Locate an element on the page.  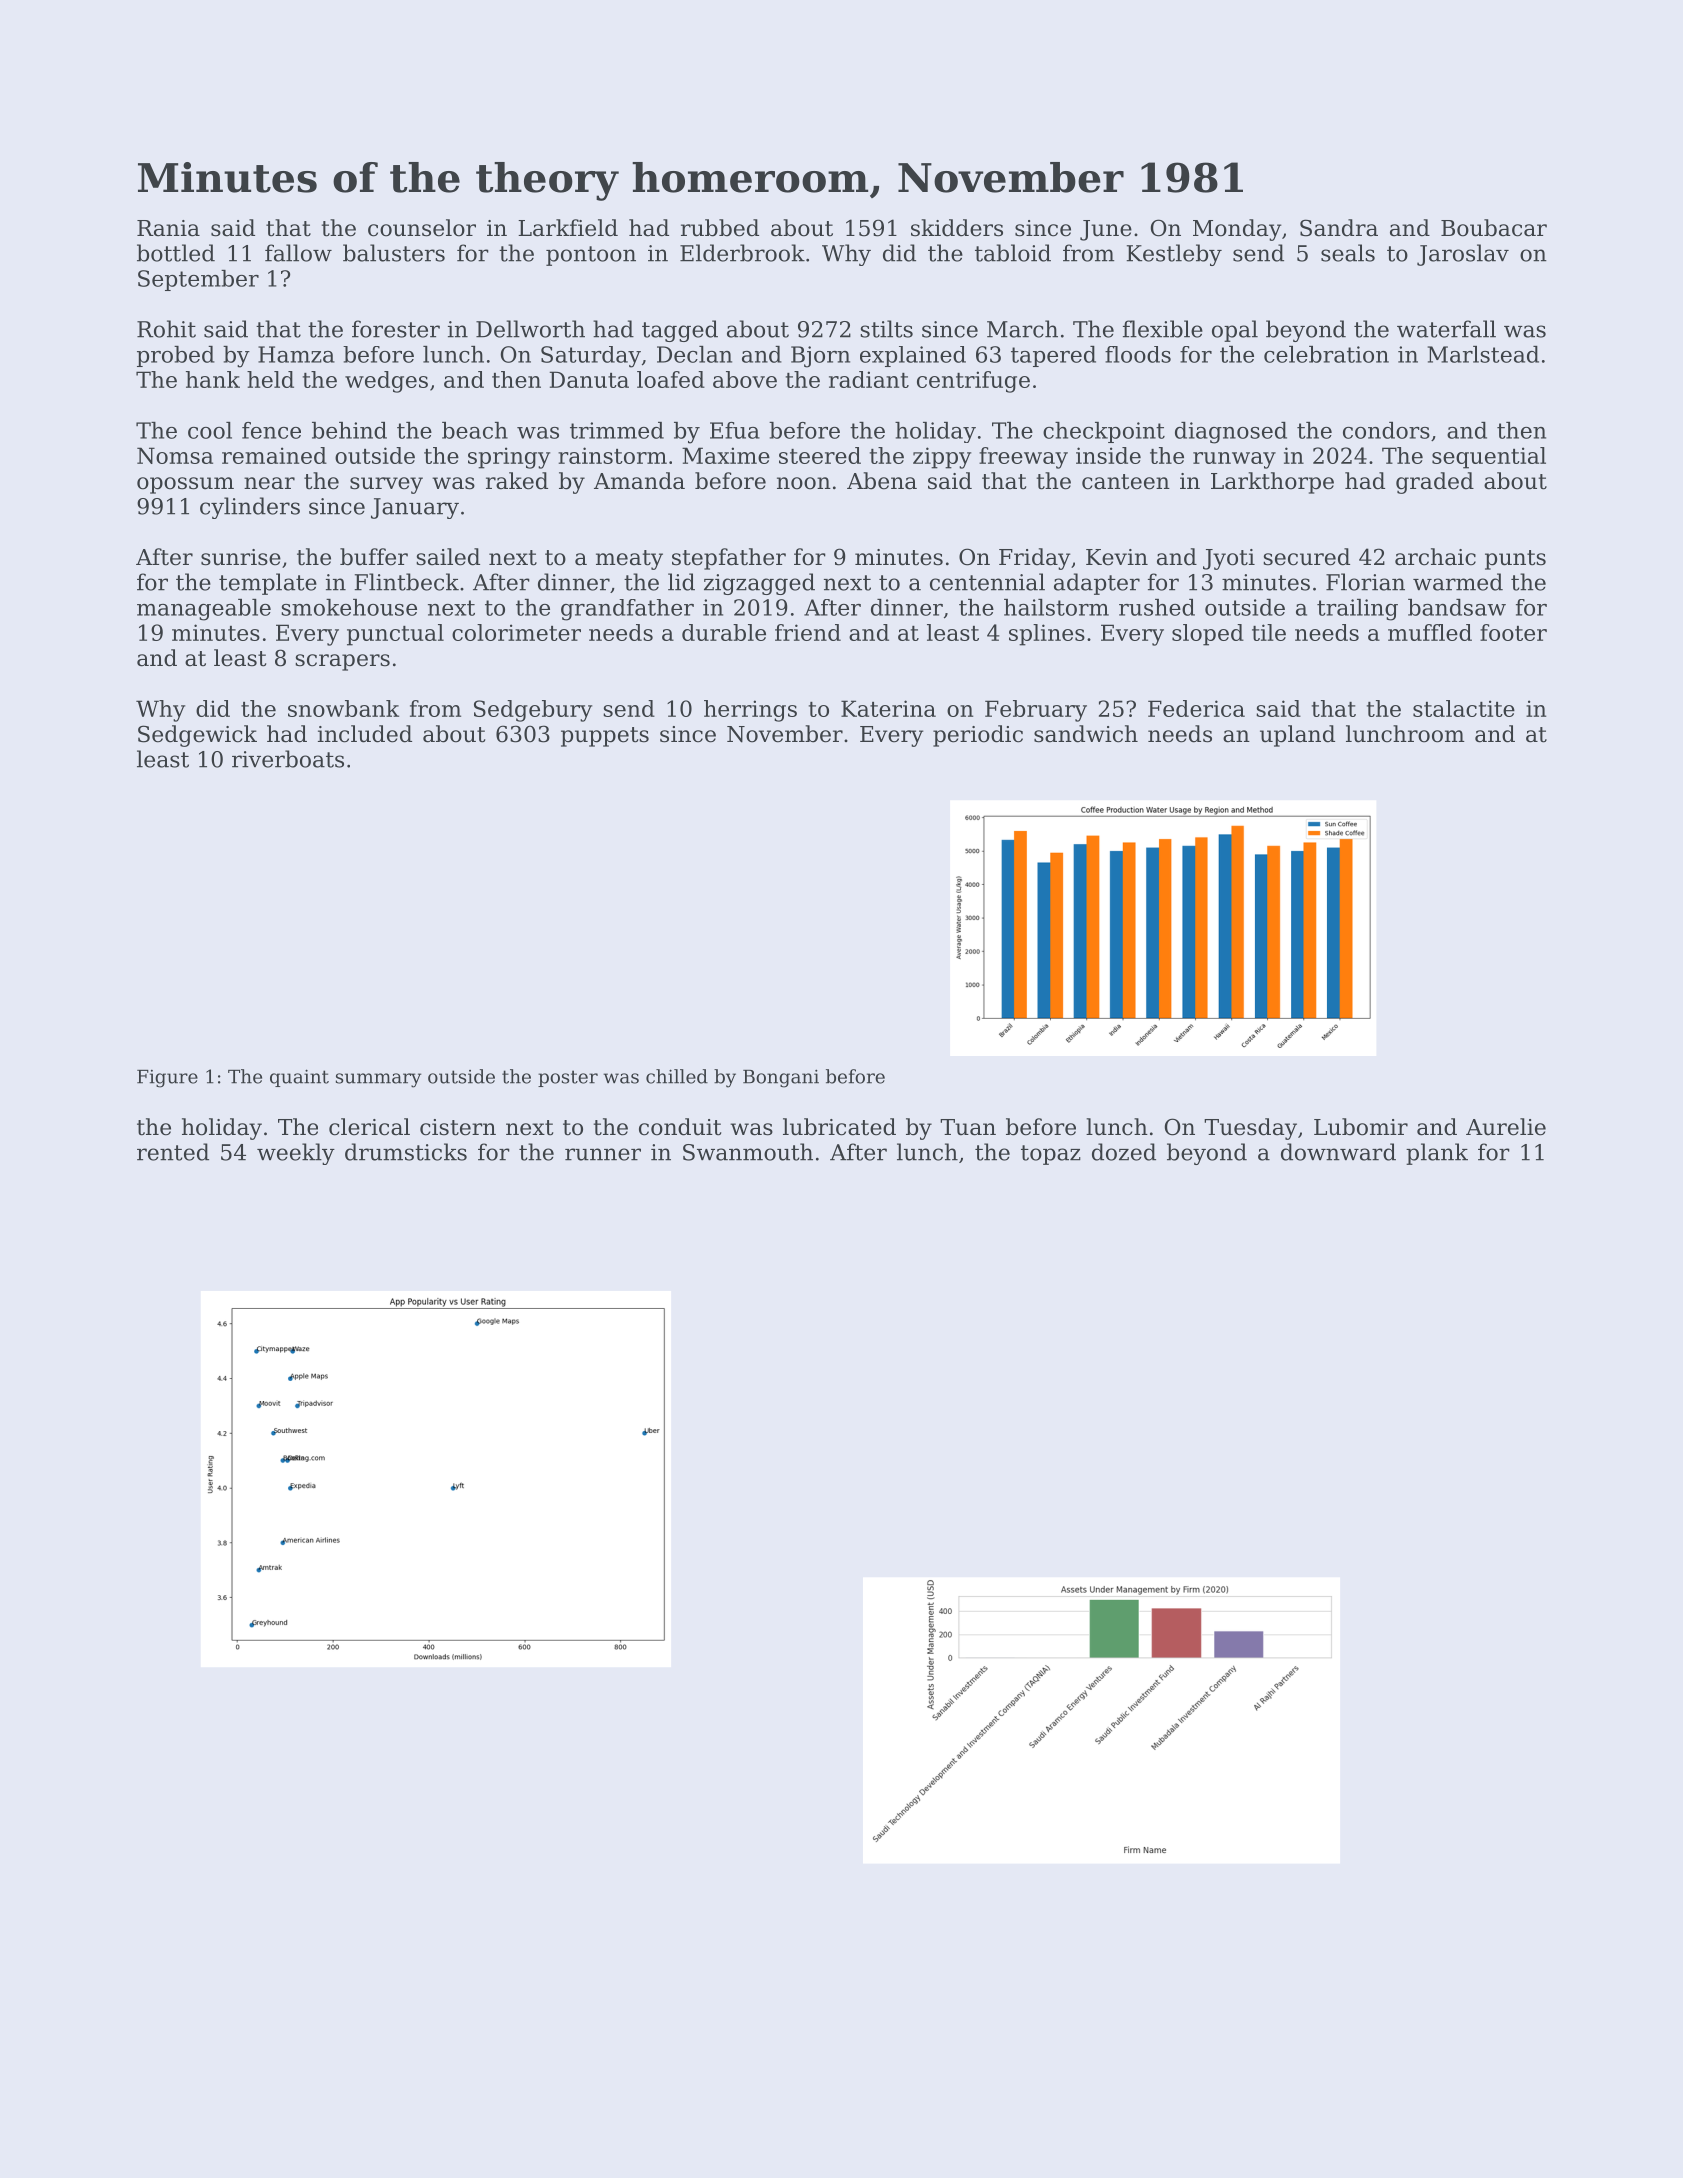
balusters is located at coordinates (394, 253).
